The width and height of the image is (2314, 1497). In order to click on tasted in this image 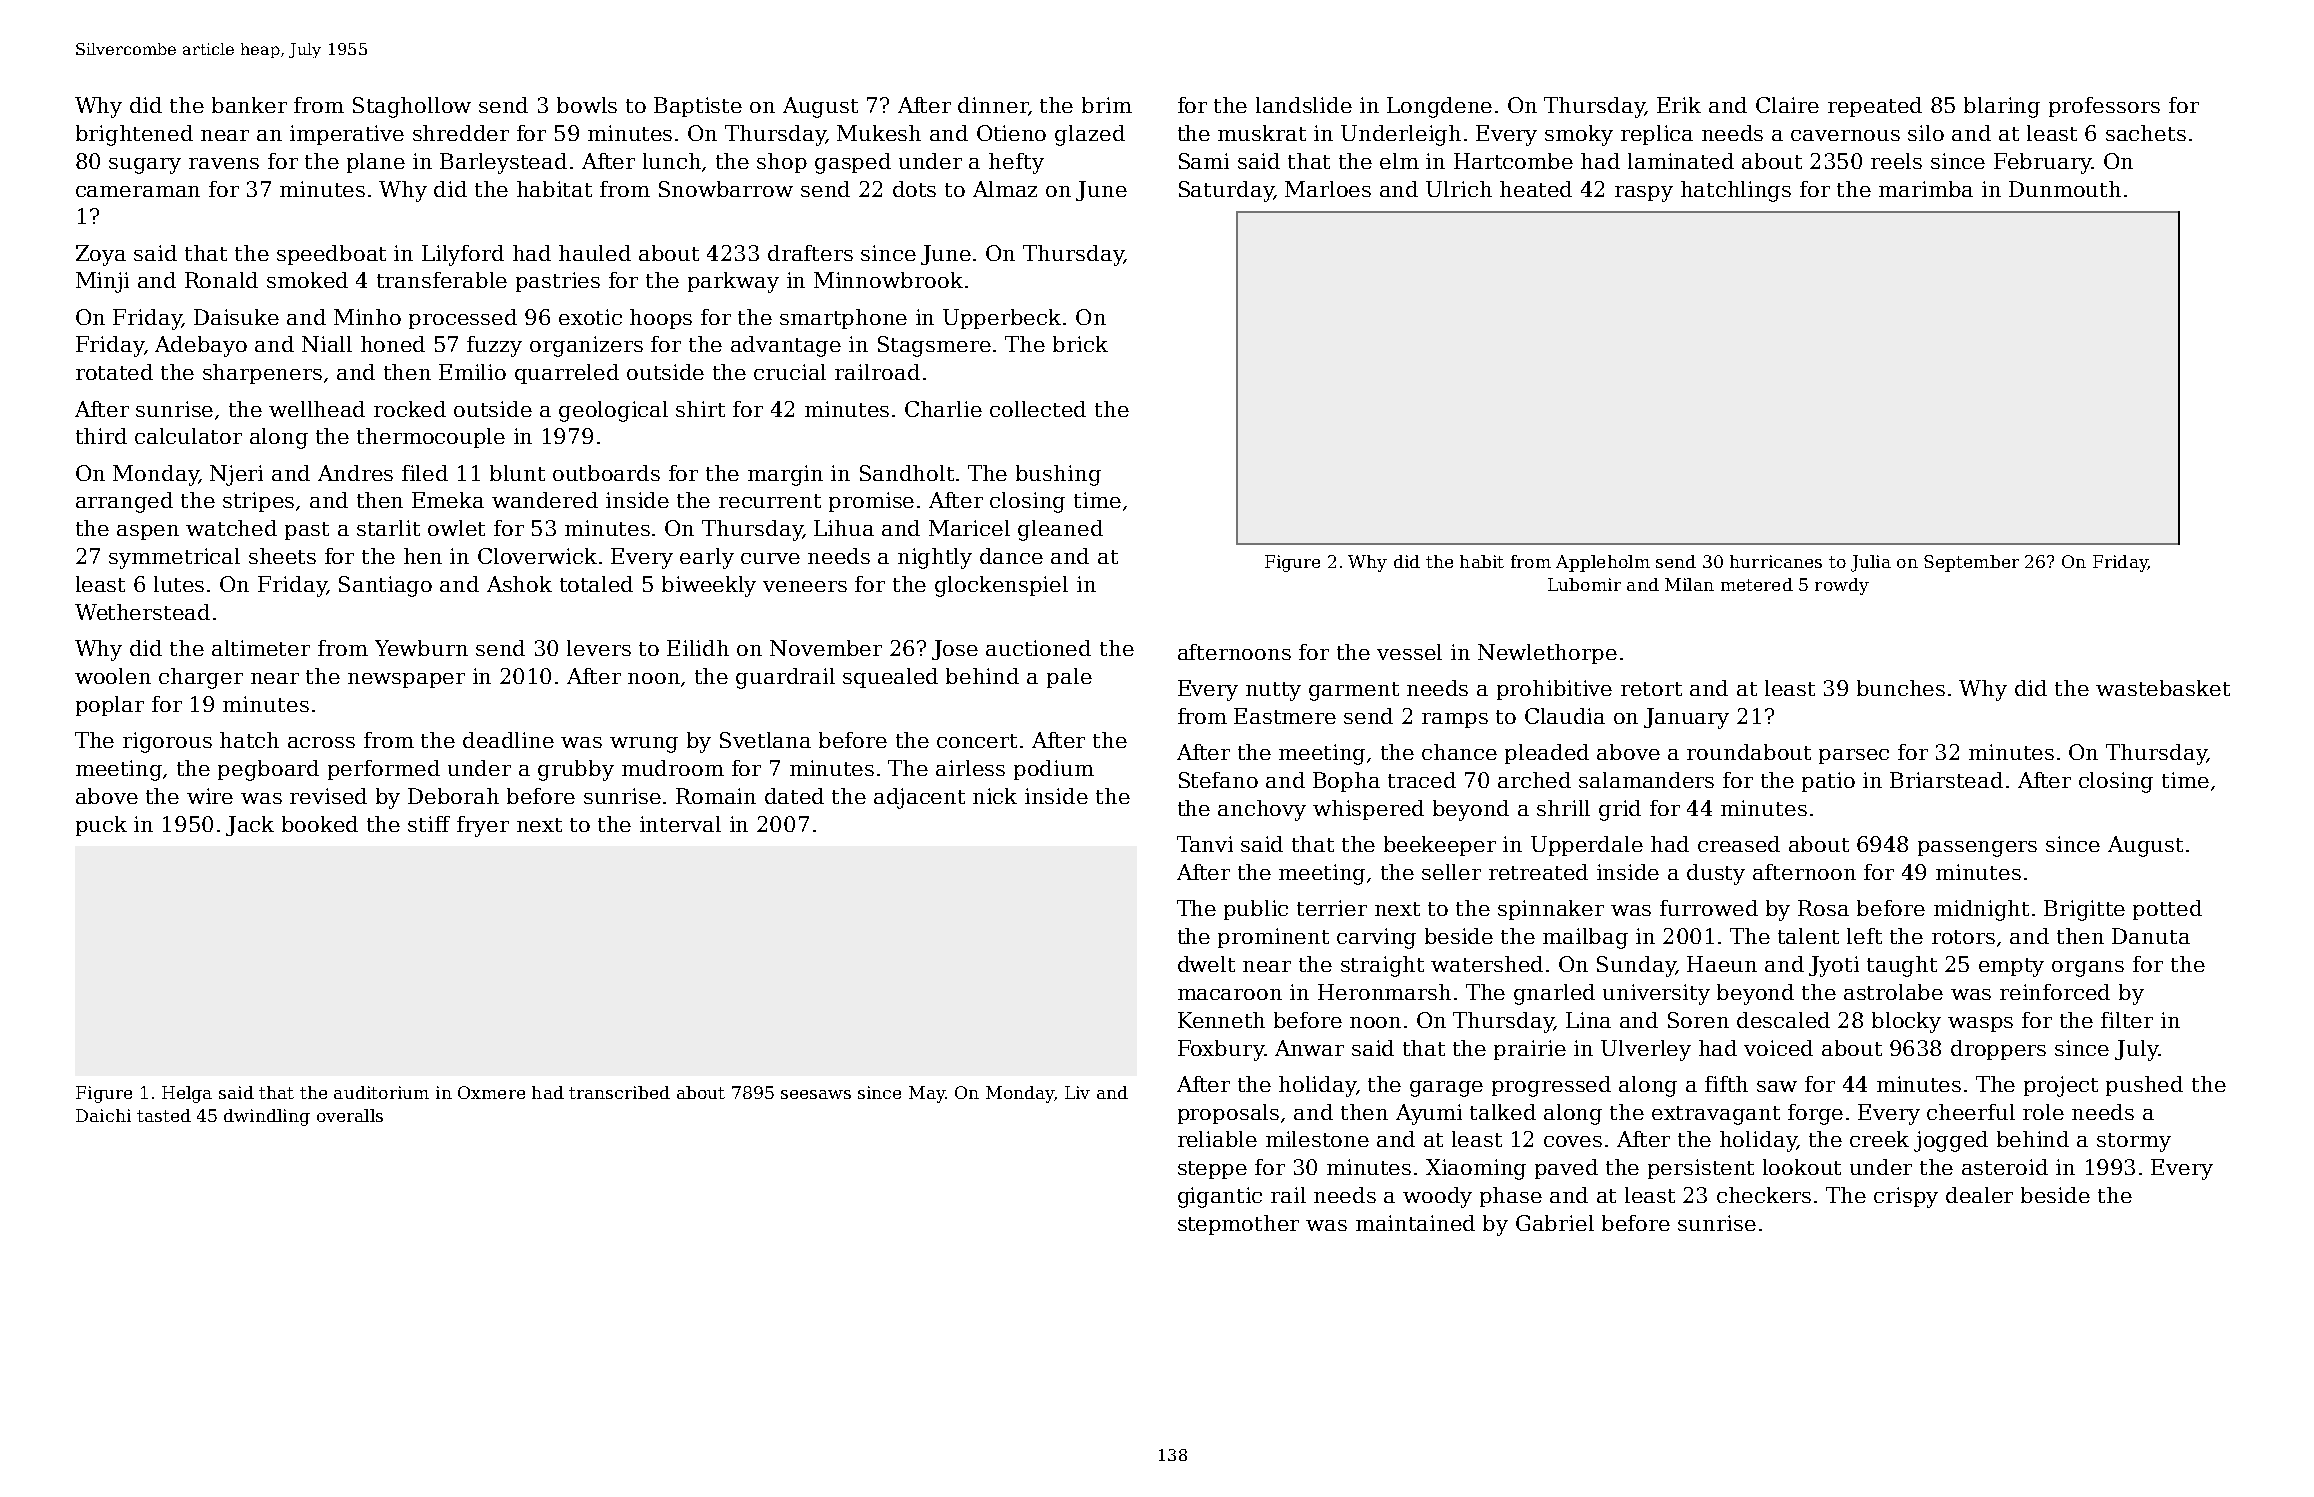, I will do `click(164, 1115)`.
